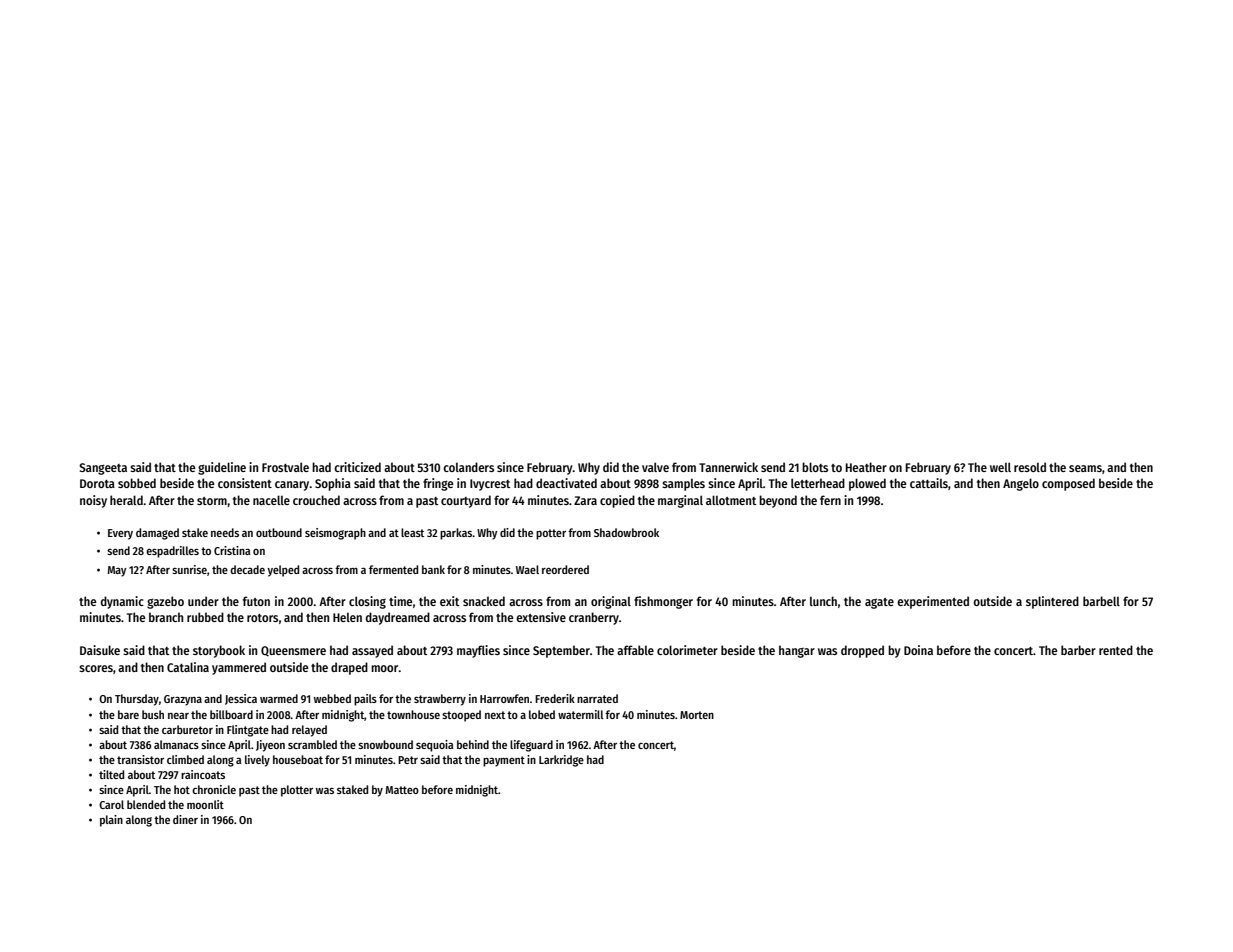 This screenshot has height=952, width=1233. I want to click on branch, so click(166, 617).
